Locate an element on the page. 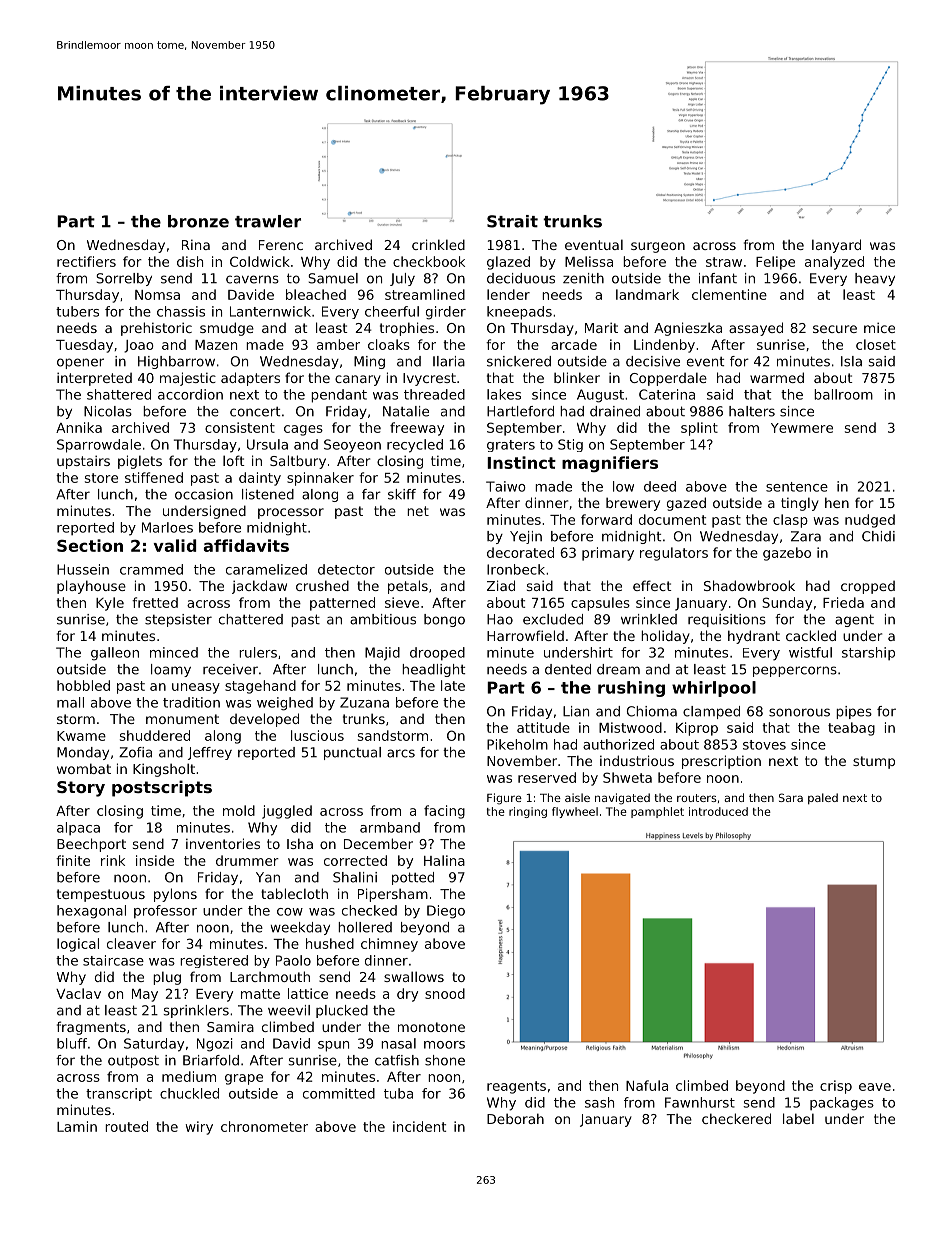 The image size is (952, 1233). chuckled is located at coordinates (189, 1093).
